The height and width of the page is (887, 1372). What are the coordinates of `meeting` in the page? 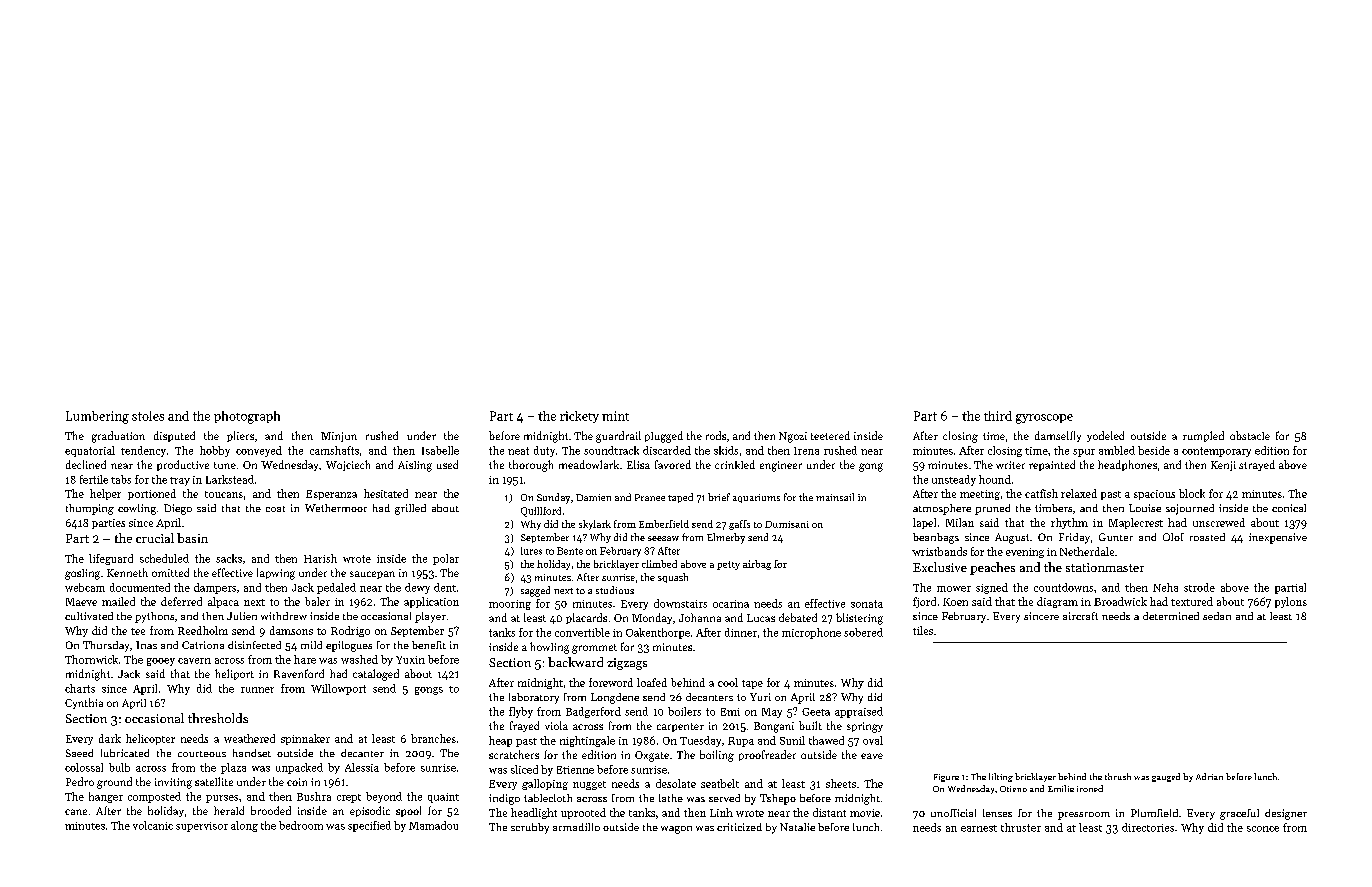 It's located at (980, 495).
